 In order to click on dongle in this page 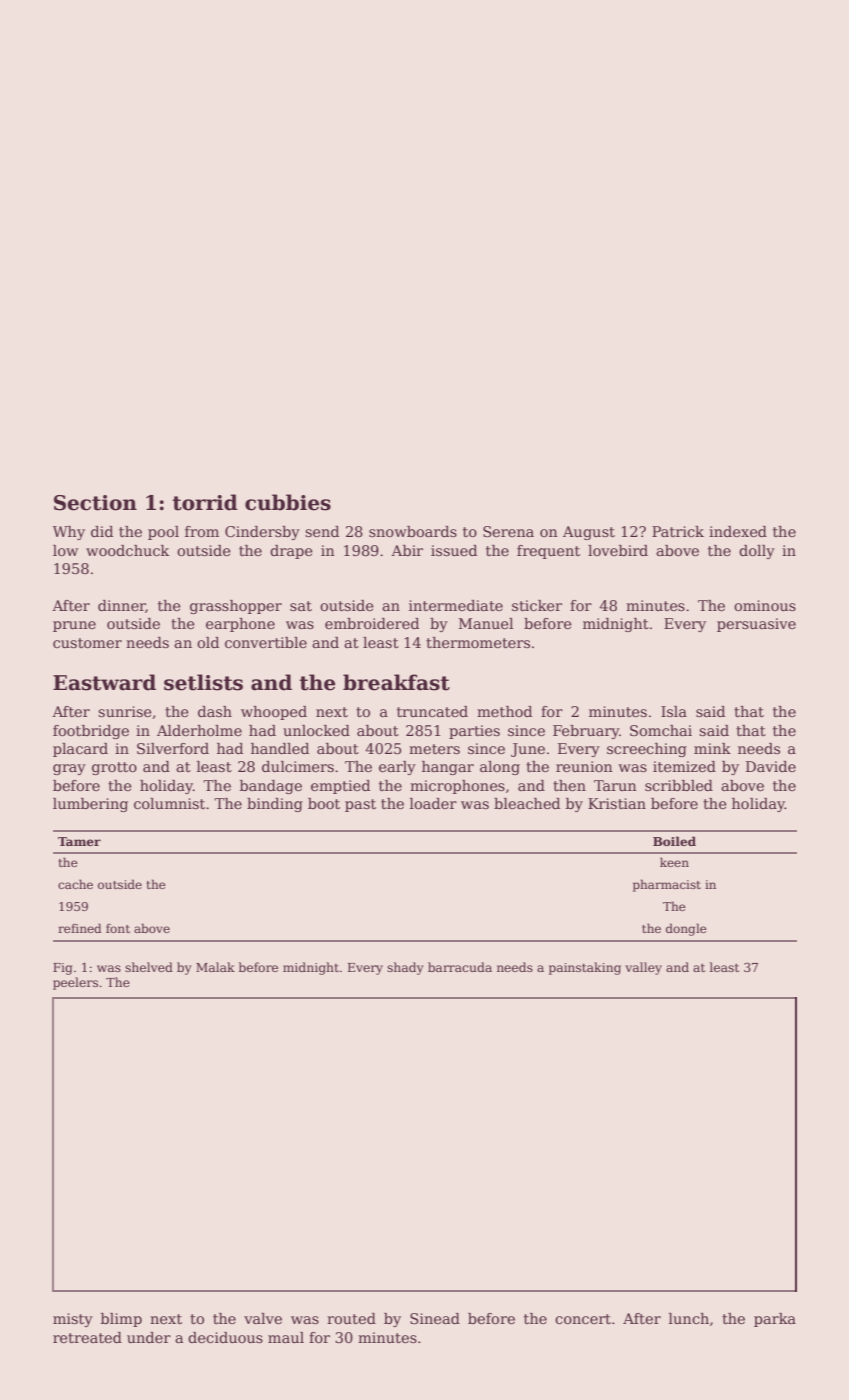, I will do `click(686, 929)`.
